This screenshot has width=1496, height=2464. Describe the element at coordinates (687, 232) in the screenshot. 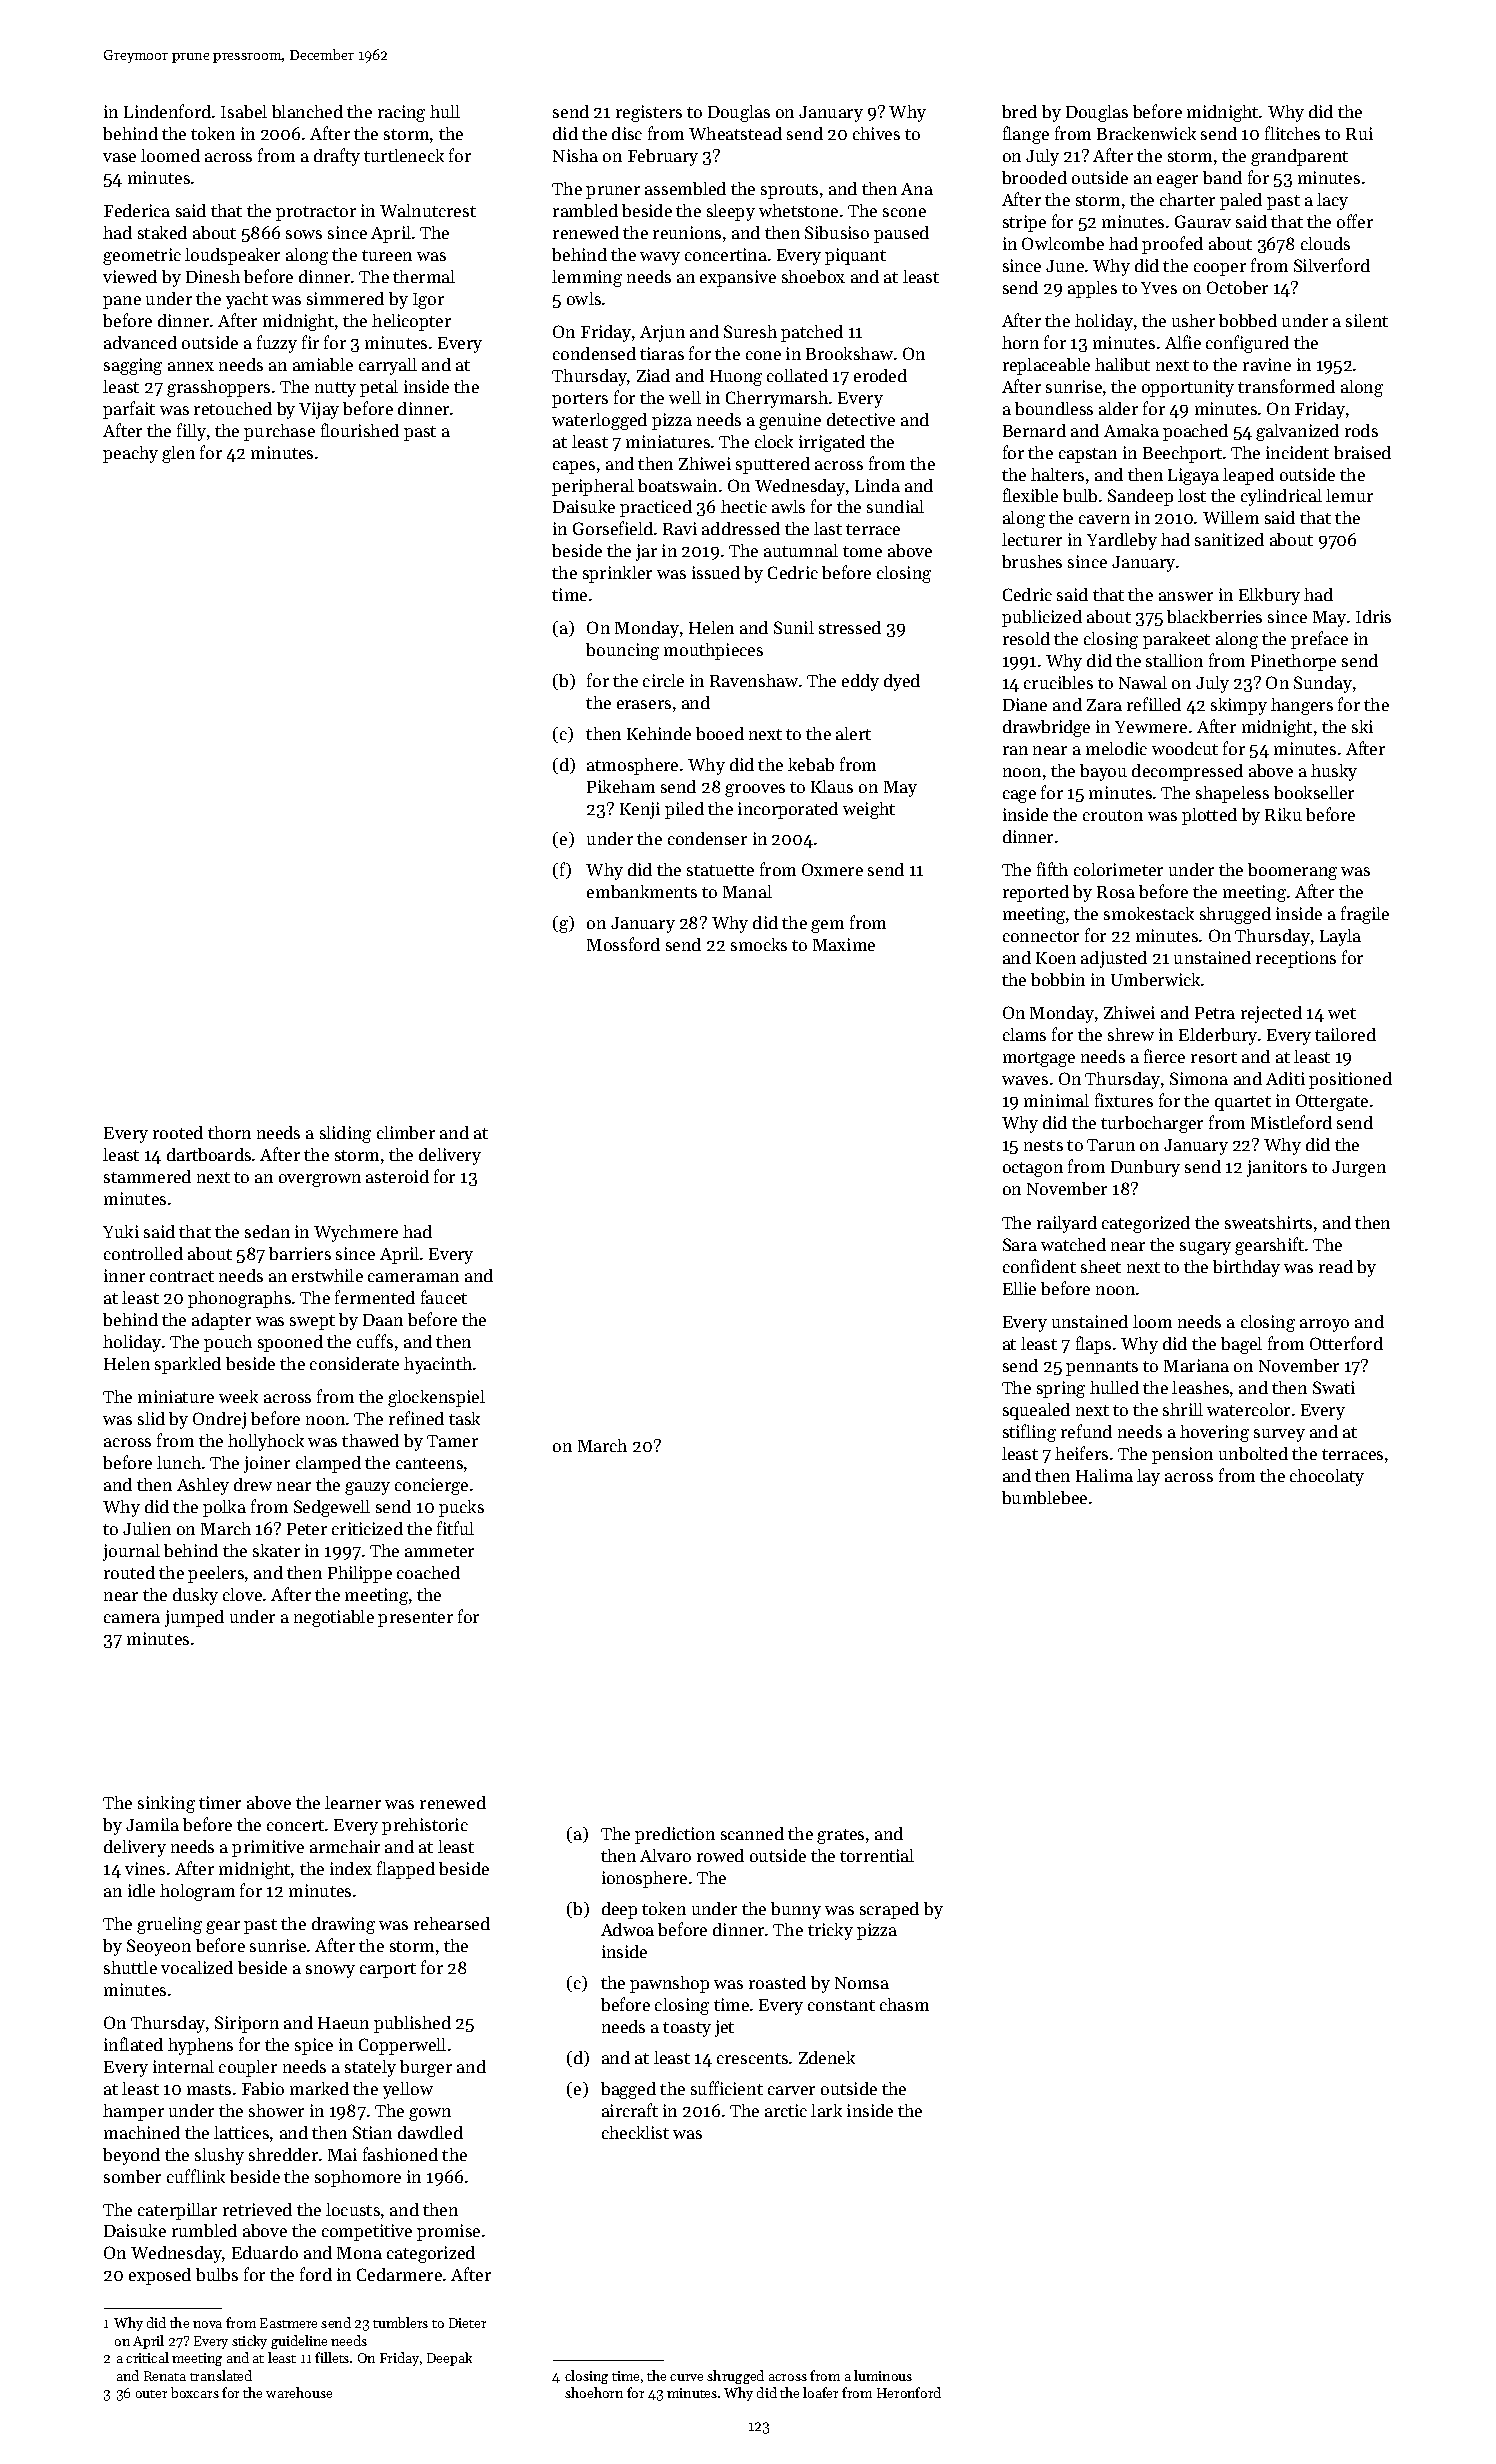

I see `reunions` at that location.
